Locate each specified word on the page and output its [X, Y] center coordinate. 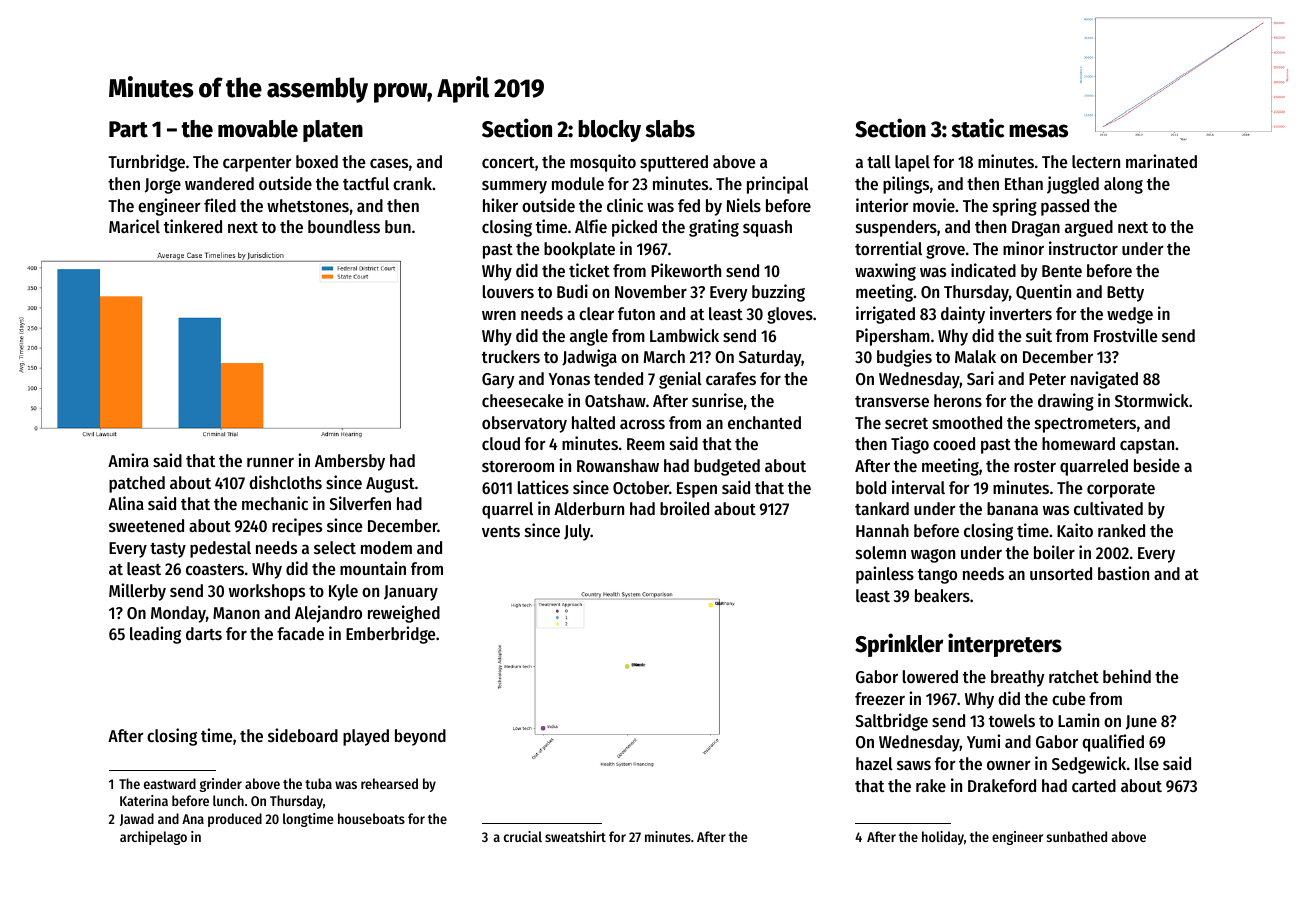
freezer [880, 698]
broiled [684, 508]
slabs [670, 129]
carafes [731, 378]
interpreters [1005, 645]
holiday [943, 838]
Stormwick [1152, 400]
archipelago [153, 838]
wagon [933, 556]
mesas [1038, 131]
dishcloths [285, 482]
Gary [498, 381]
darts [204, 633]
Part [128, 129]
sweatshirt [575, 836]
